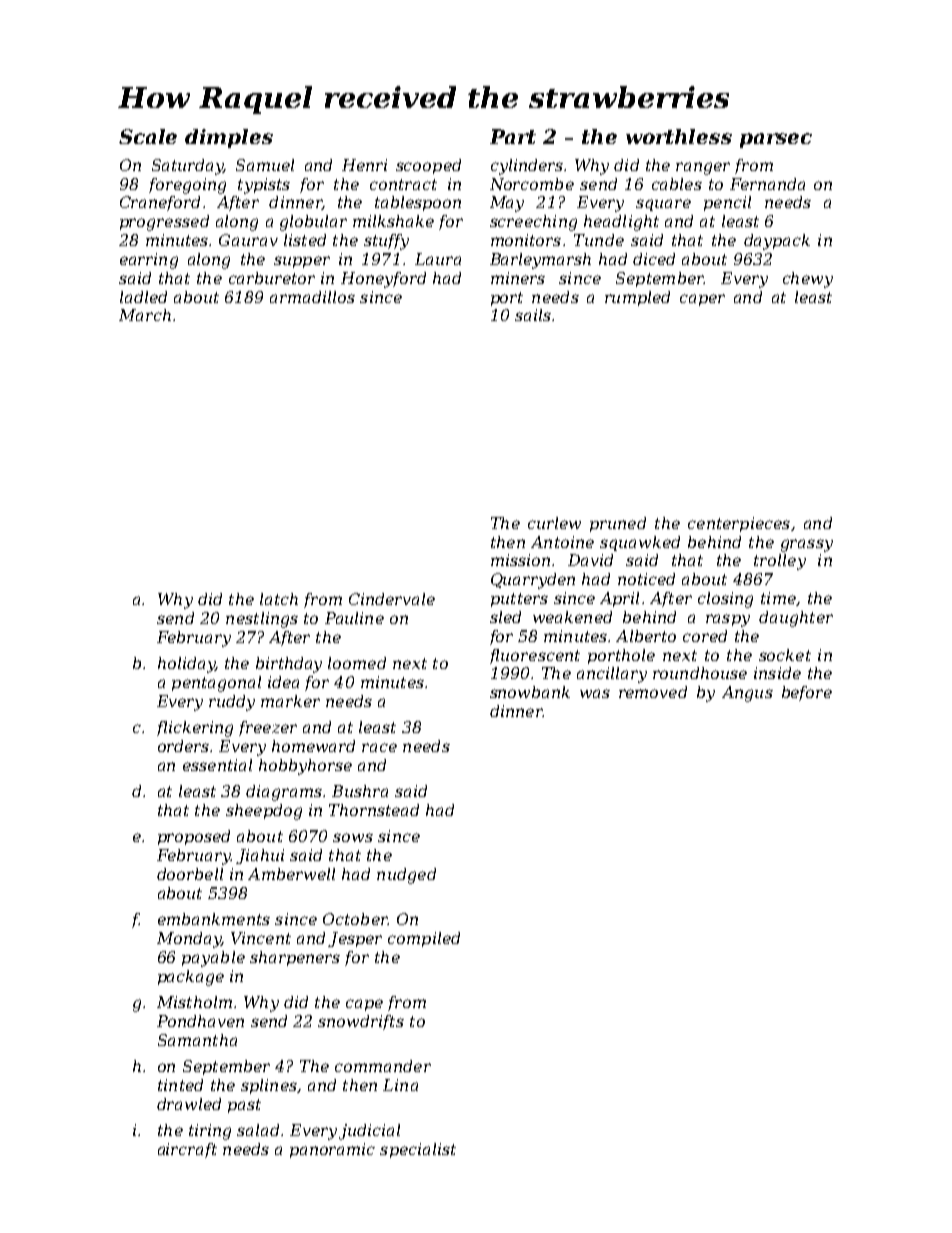  Describe the element at coordinates (679, 136) in the image. I see `worthless` at that location.
